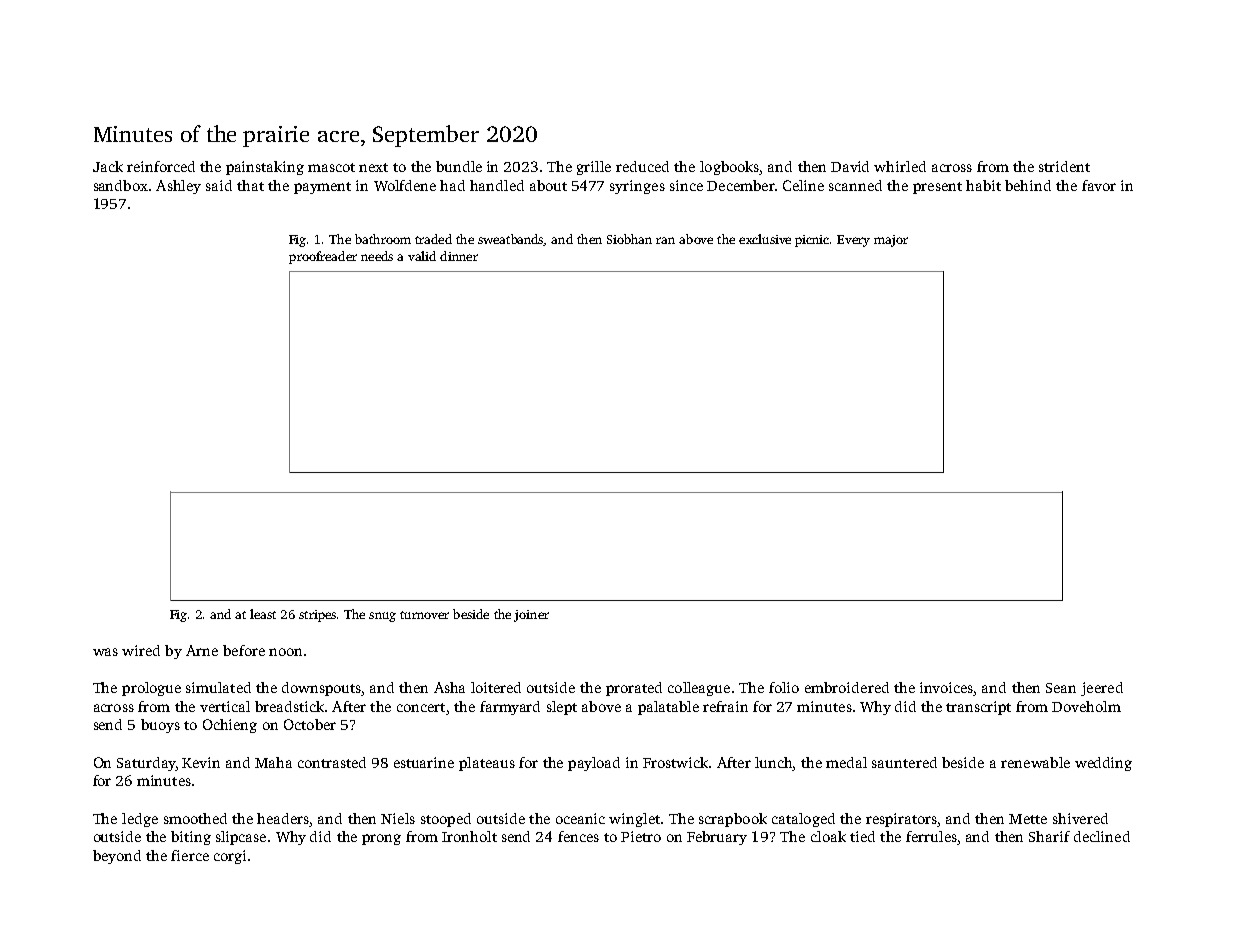 The height and width of the screenshot is (952, 1233). What do you see at coordinates (891, 241) in the screenshot?
I see `major` at bounding box center [891, 241].
